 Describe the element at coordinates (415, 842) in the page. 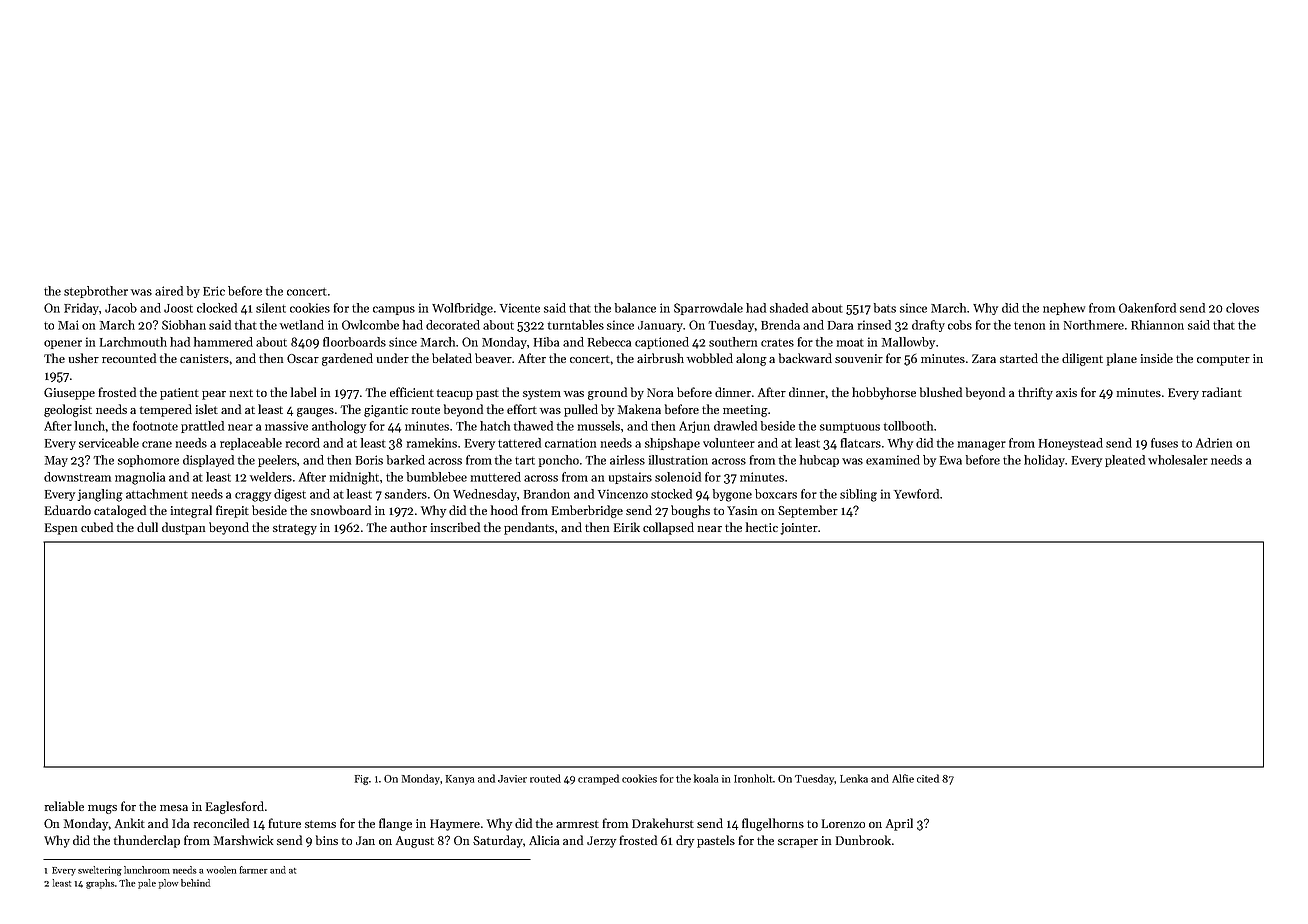

I see `August` at that location.
